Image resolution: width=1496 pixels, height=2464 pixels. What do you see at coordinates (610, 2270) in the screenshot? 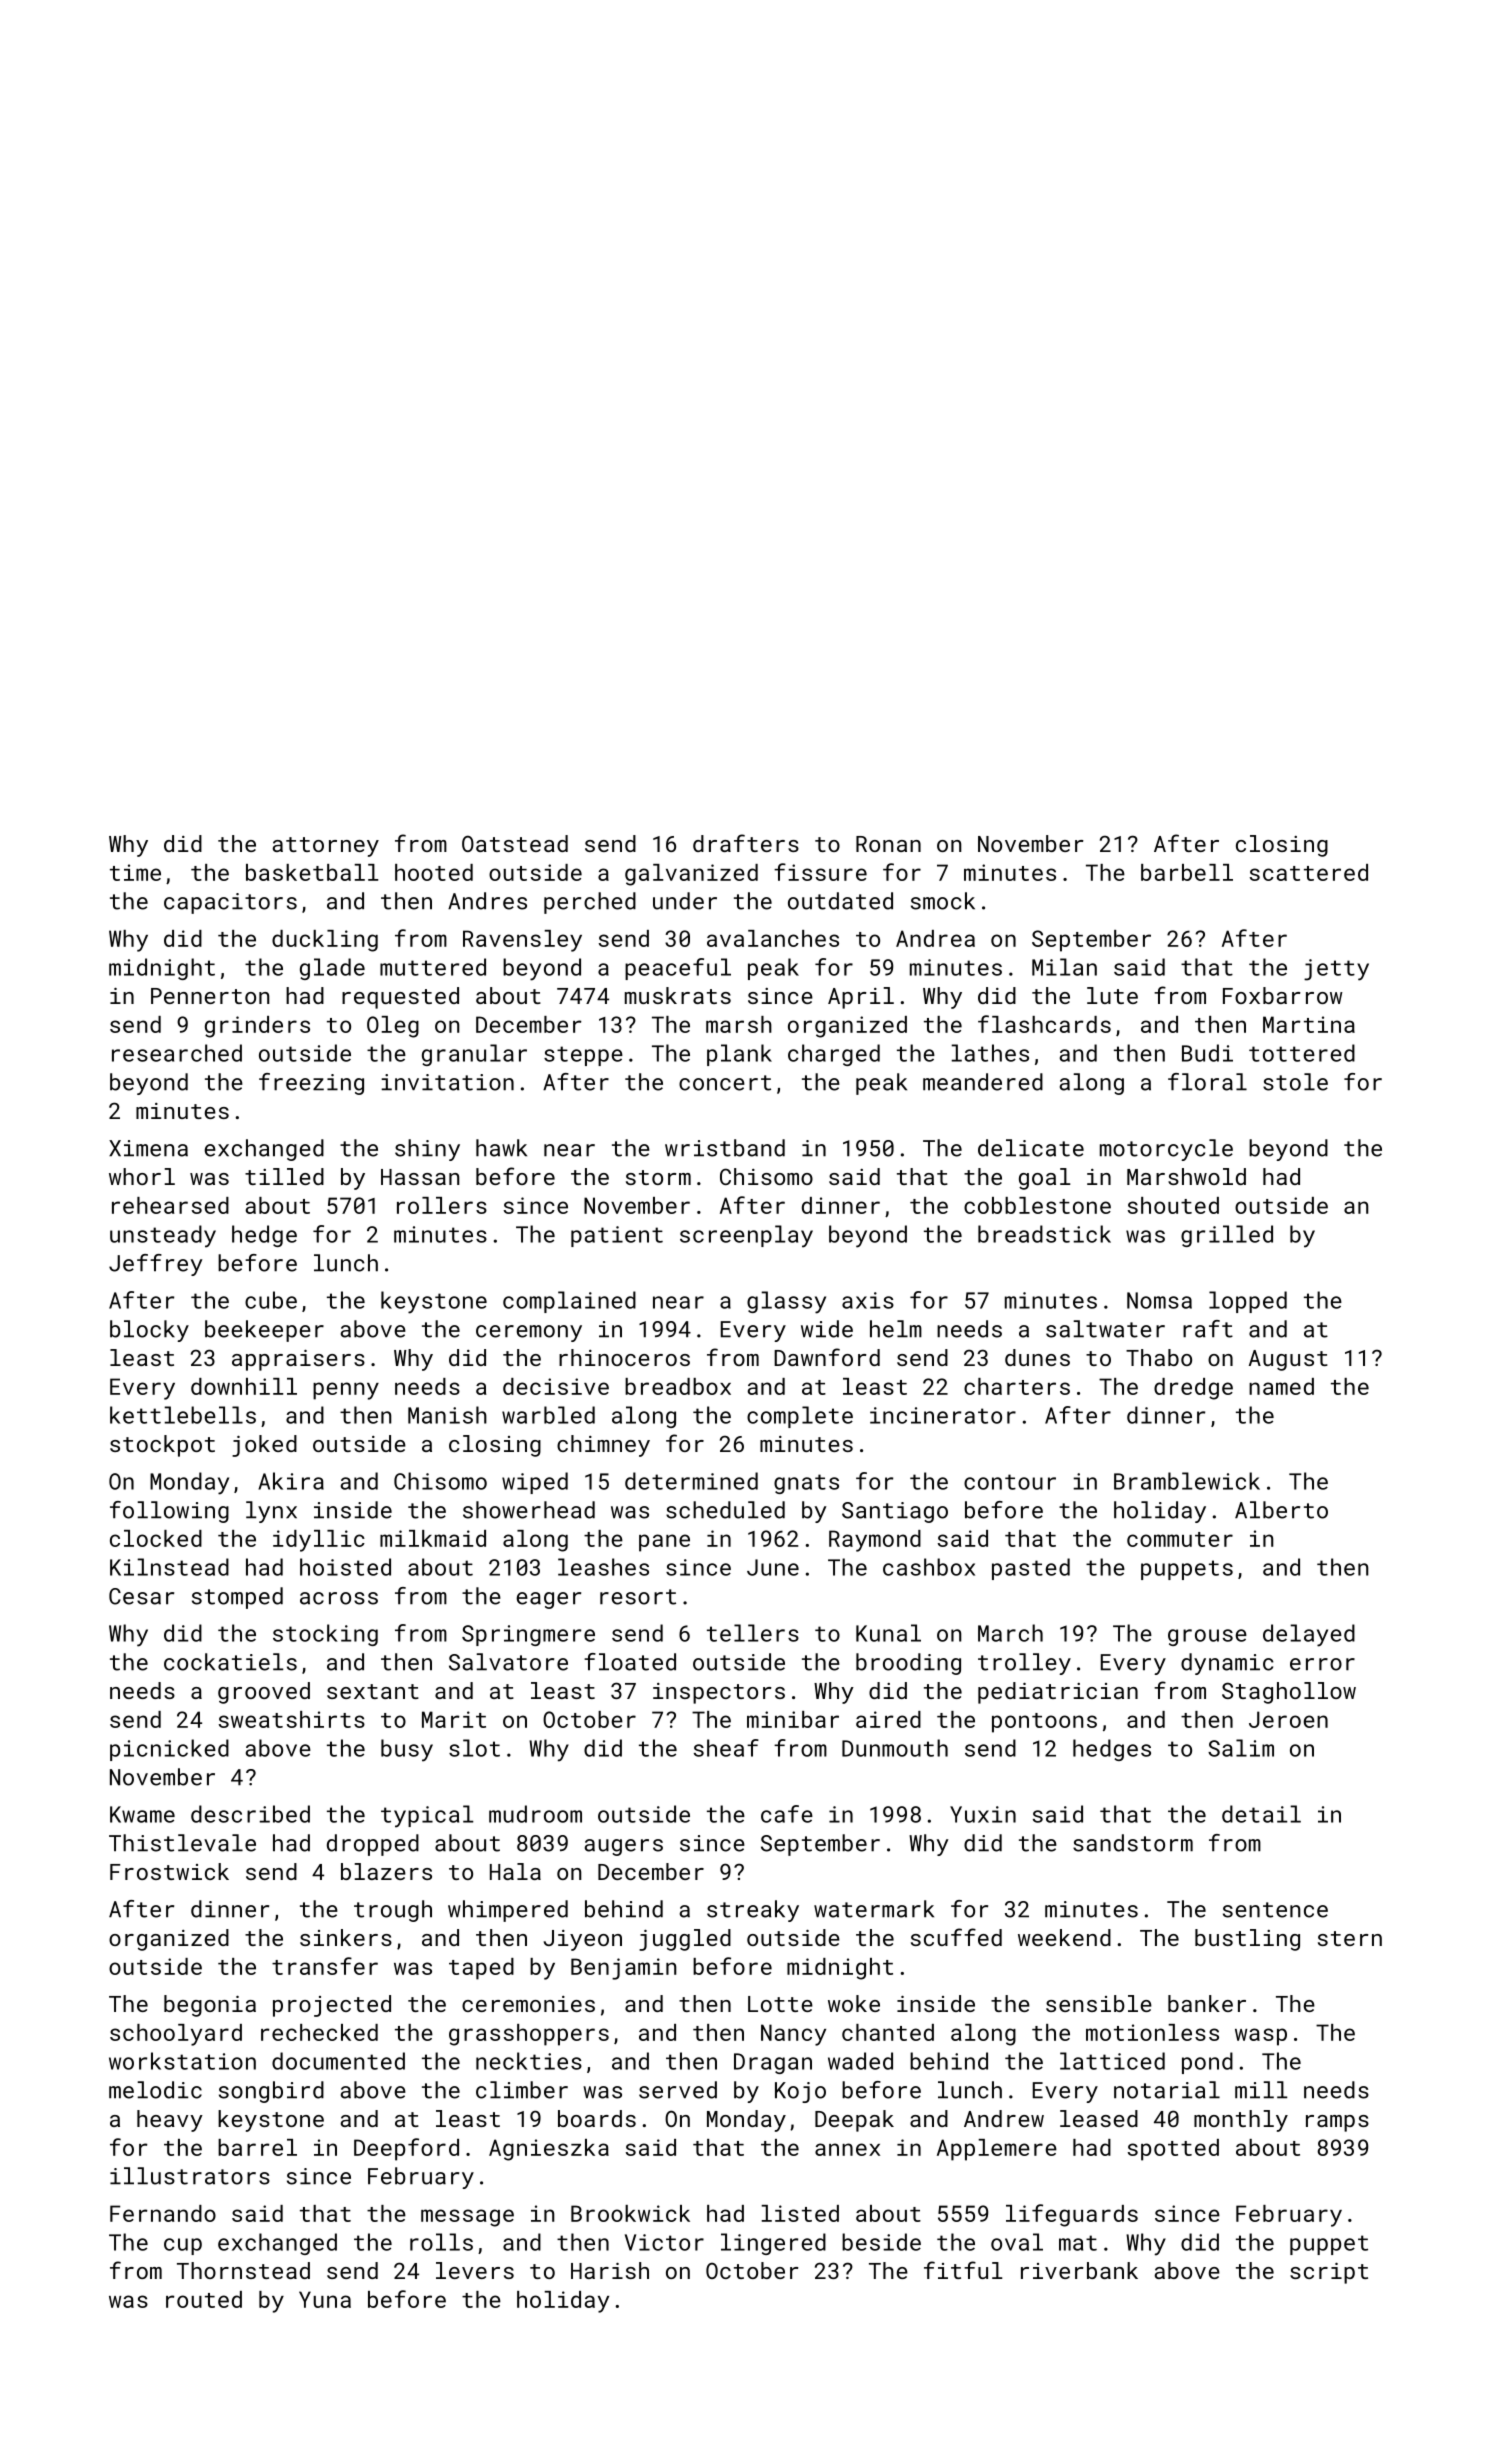
I see `Harish` at bounding box center [610, 2270].
